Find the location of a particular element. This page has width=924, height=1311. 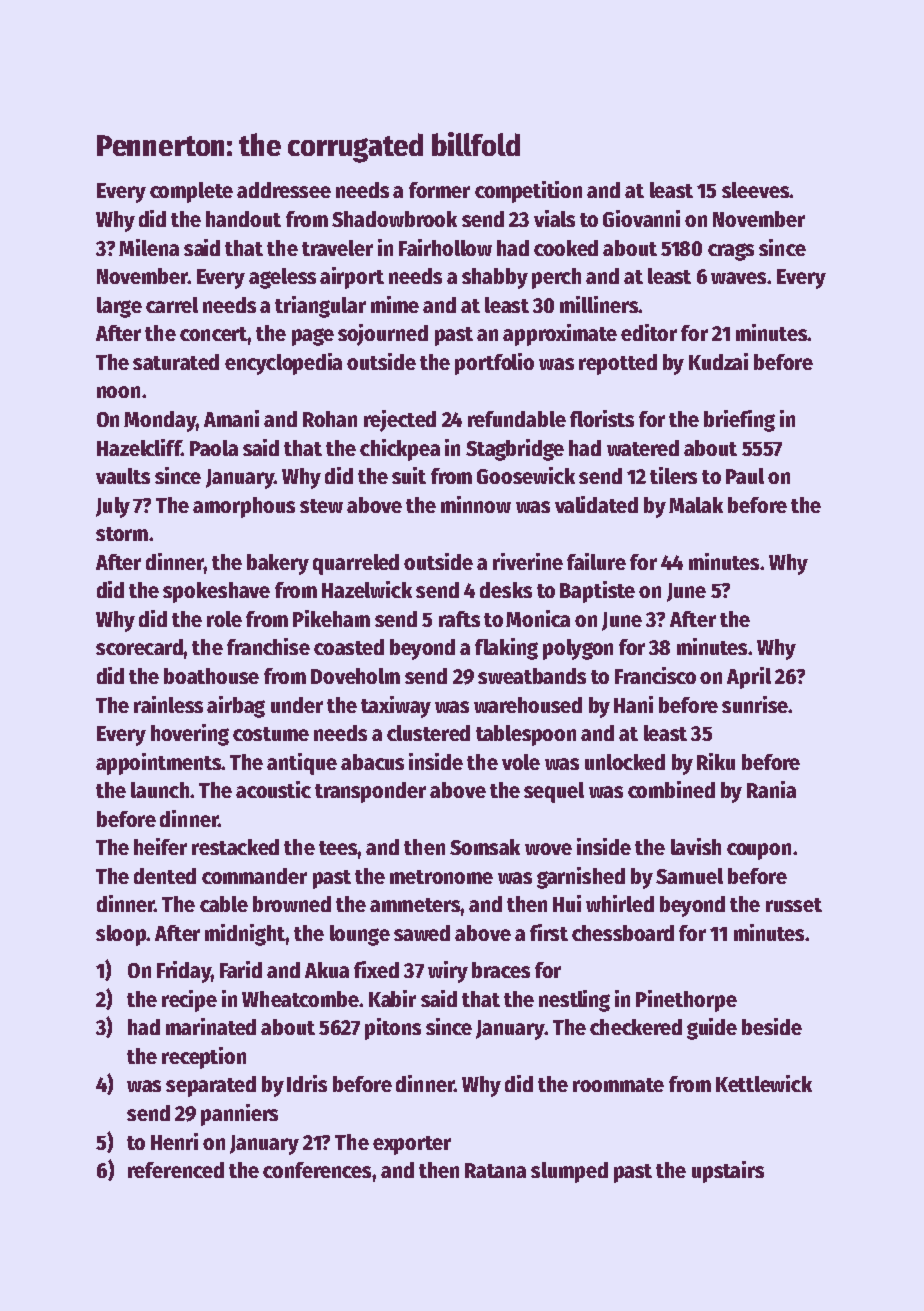

Hazelcliff is located at coordinates (139, 447).
